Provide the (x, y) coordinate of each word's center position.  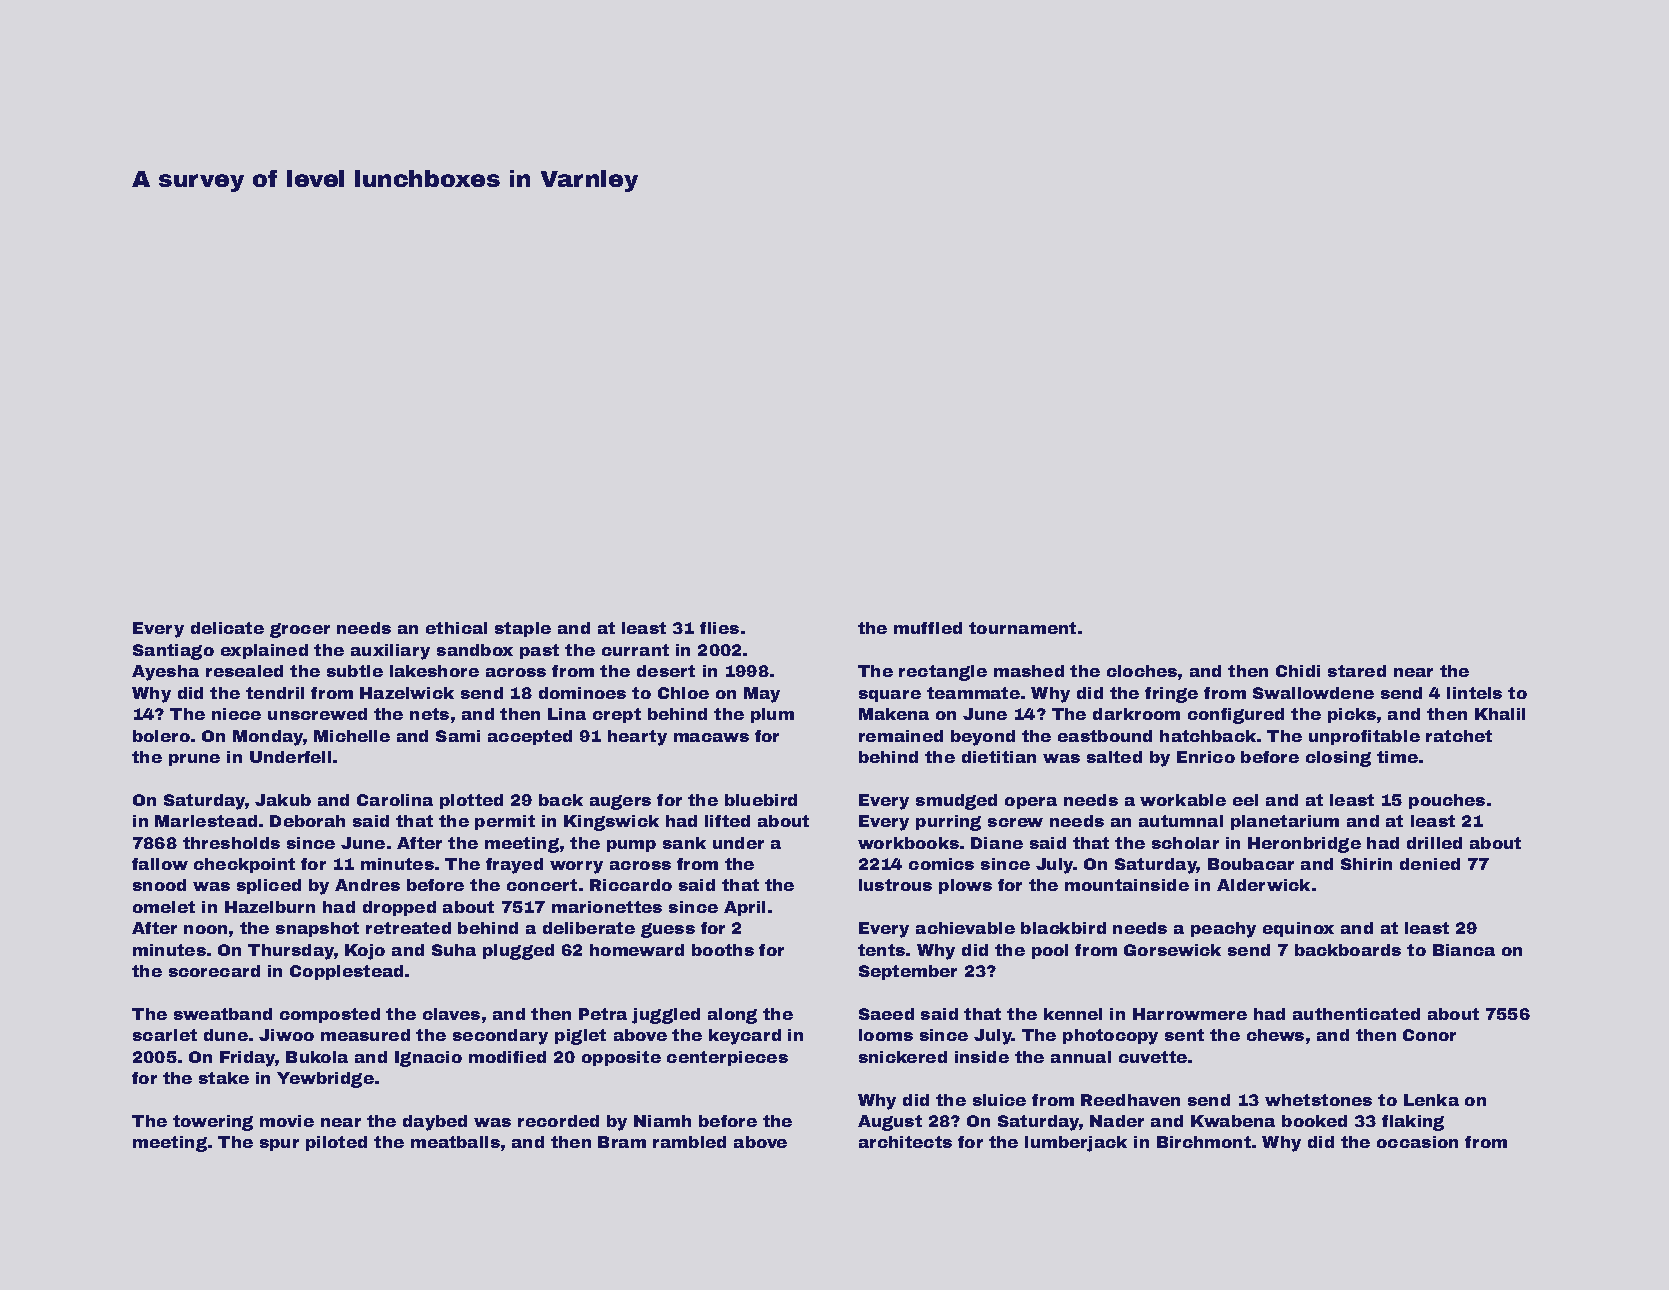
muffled (928, 628)
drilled (1434, 843)
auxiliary (390, 652)
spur (279, 1145)
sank (684, 843)
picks (1352, 715)
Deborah (307, 821)
